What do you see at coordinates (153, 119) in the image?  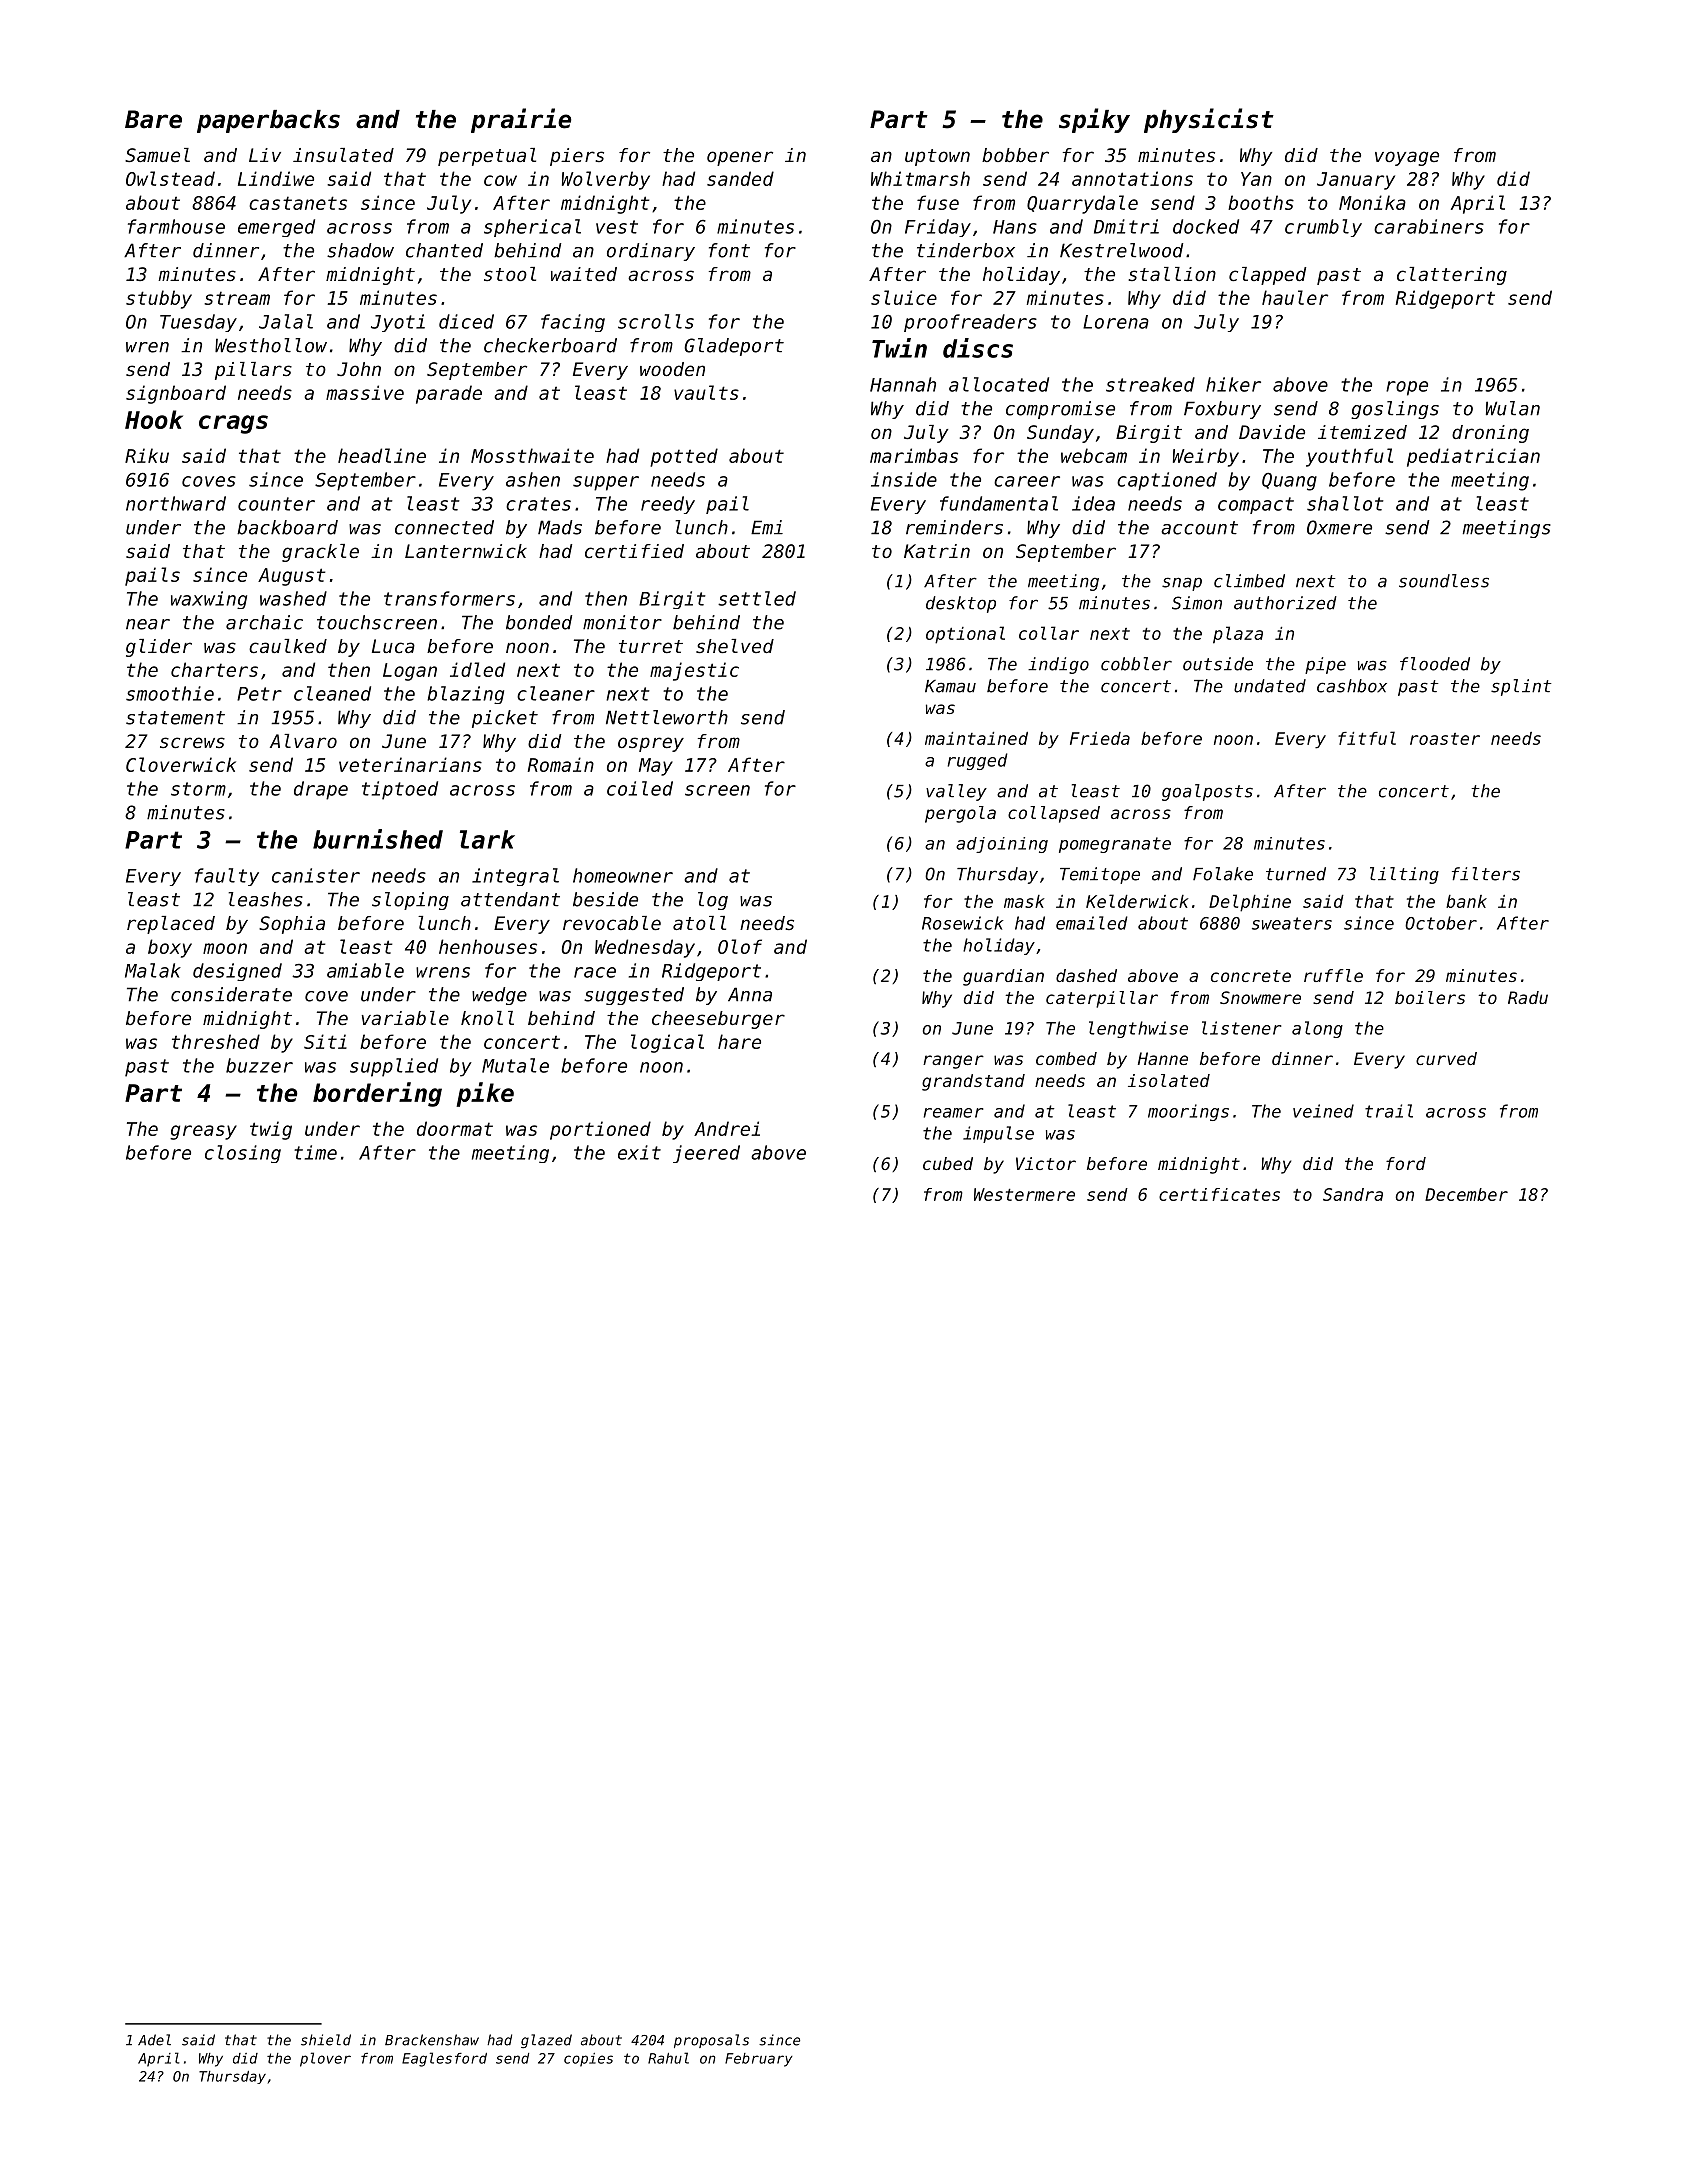 I see `Bare` at bounding box center [153, 119].
